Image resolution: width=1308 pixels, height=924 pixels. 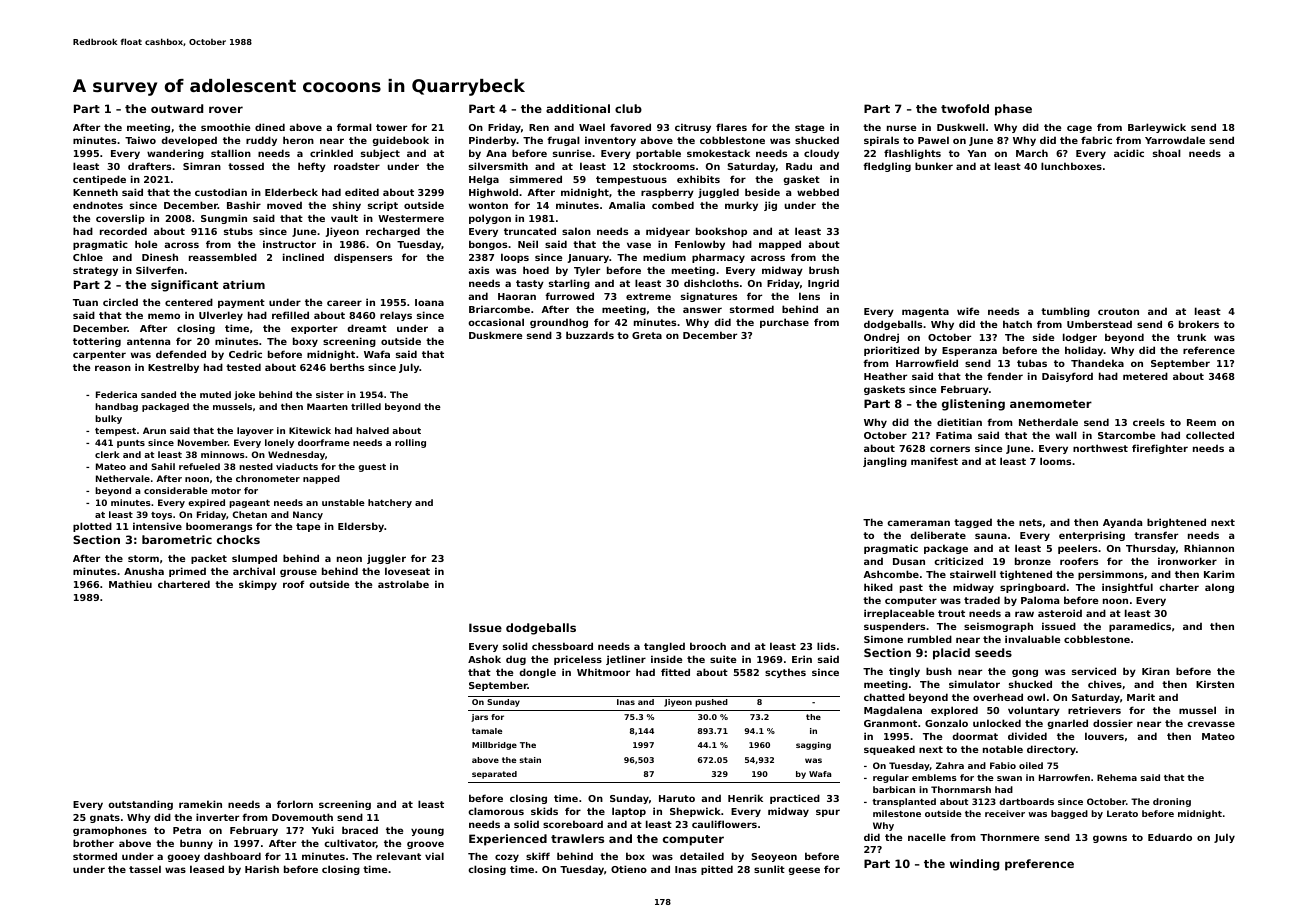 What do you see at coordinates (209, 559) in the image?
I see `packet` at bounding box center [209, 559].
